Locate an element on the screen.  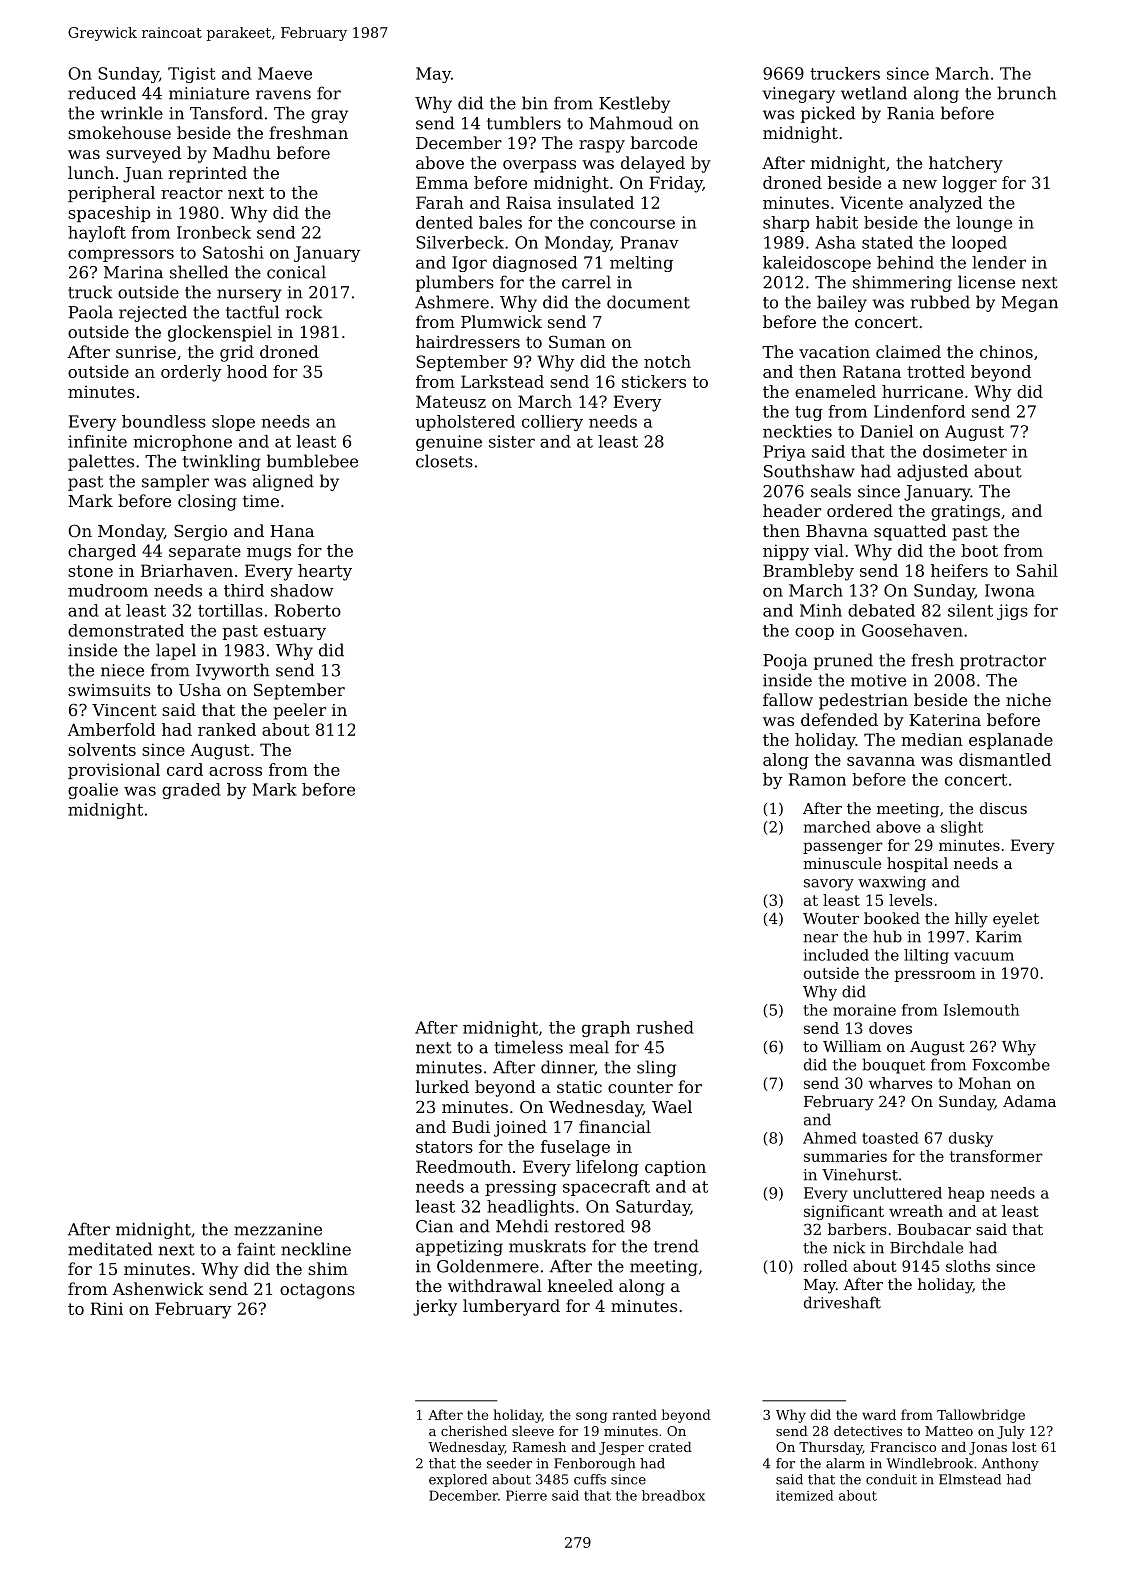
Katerina is located at coordinates (945, 720).
